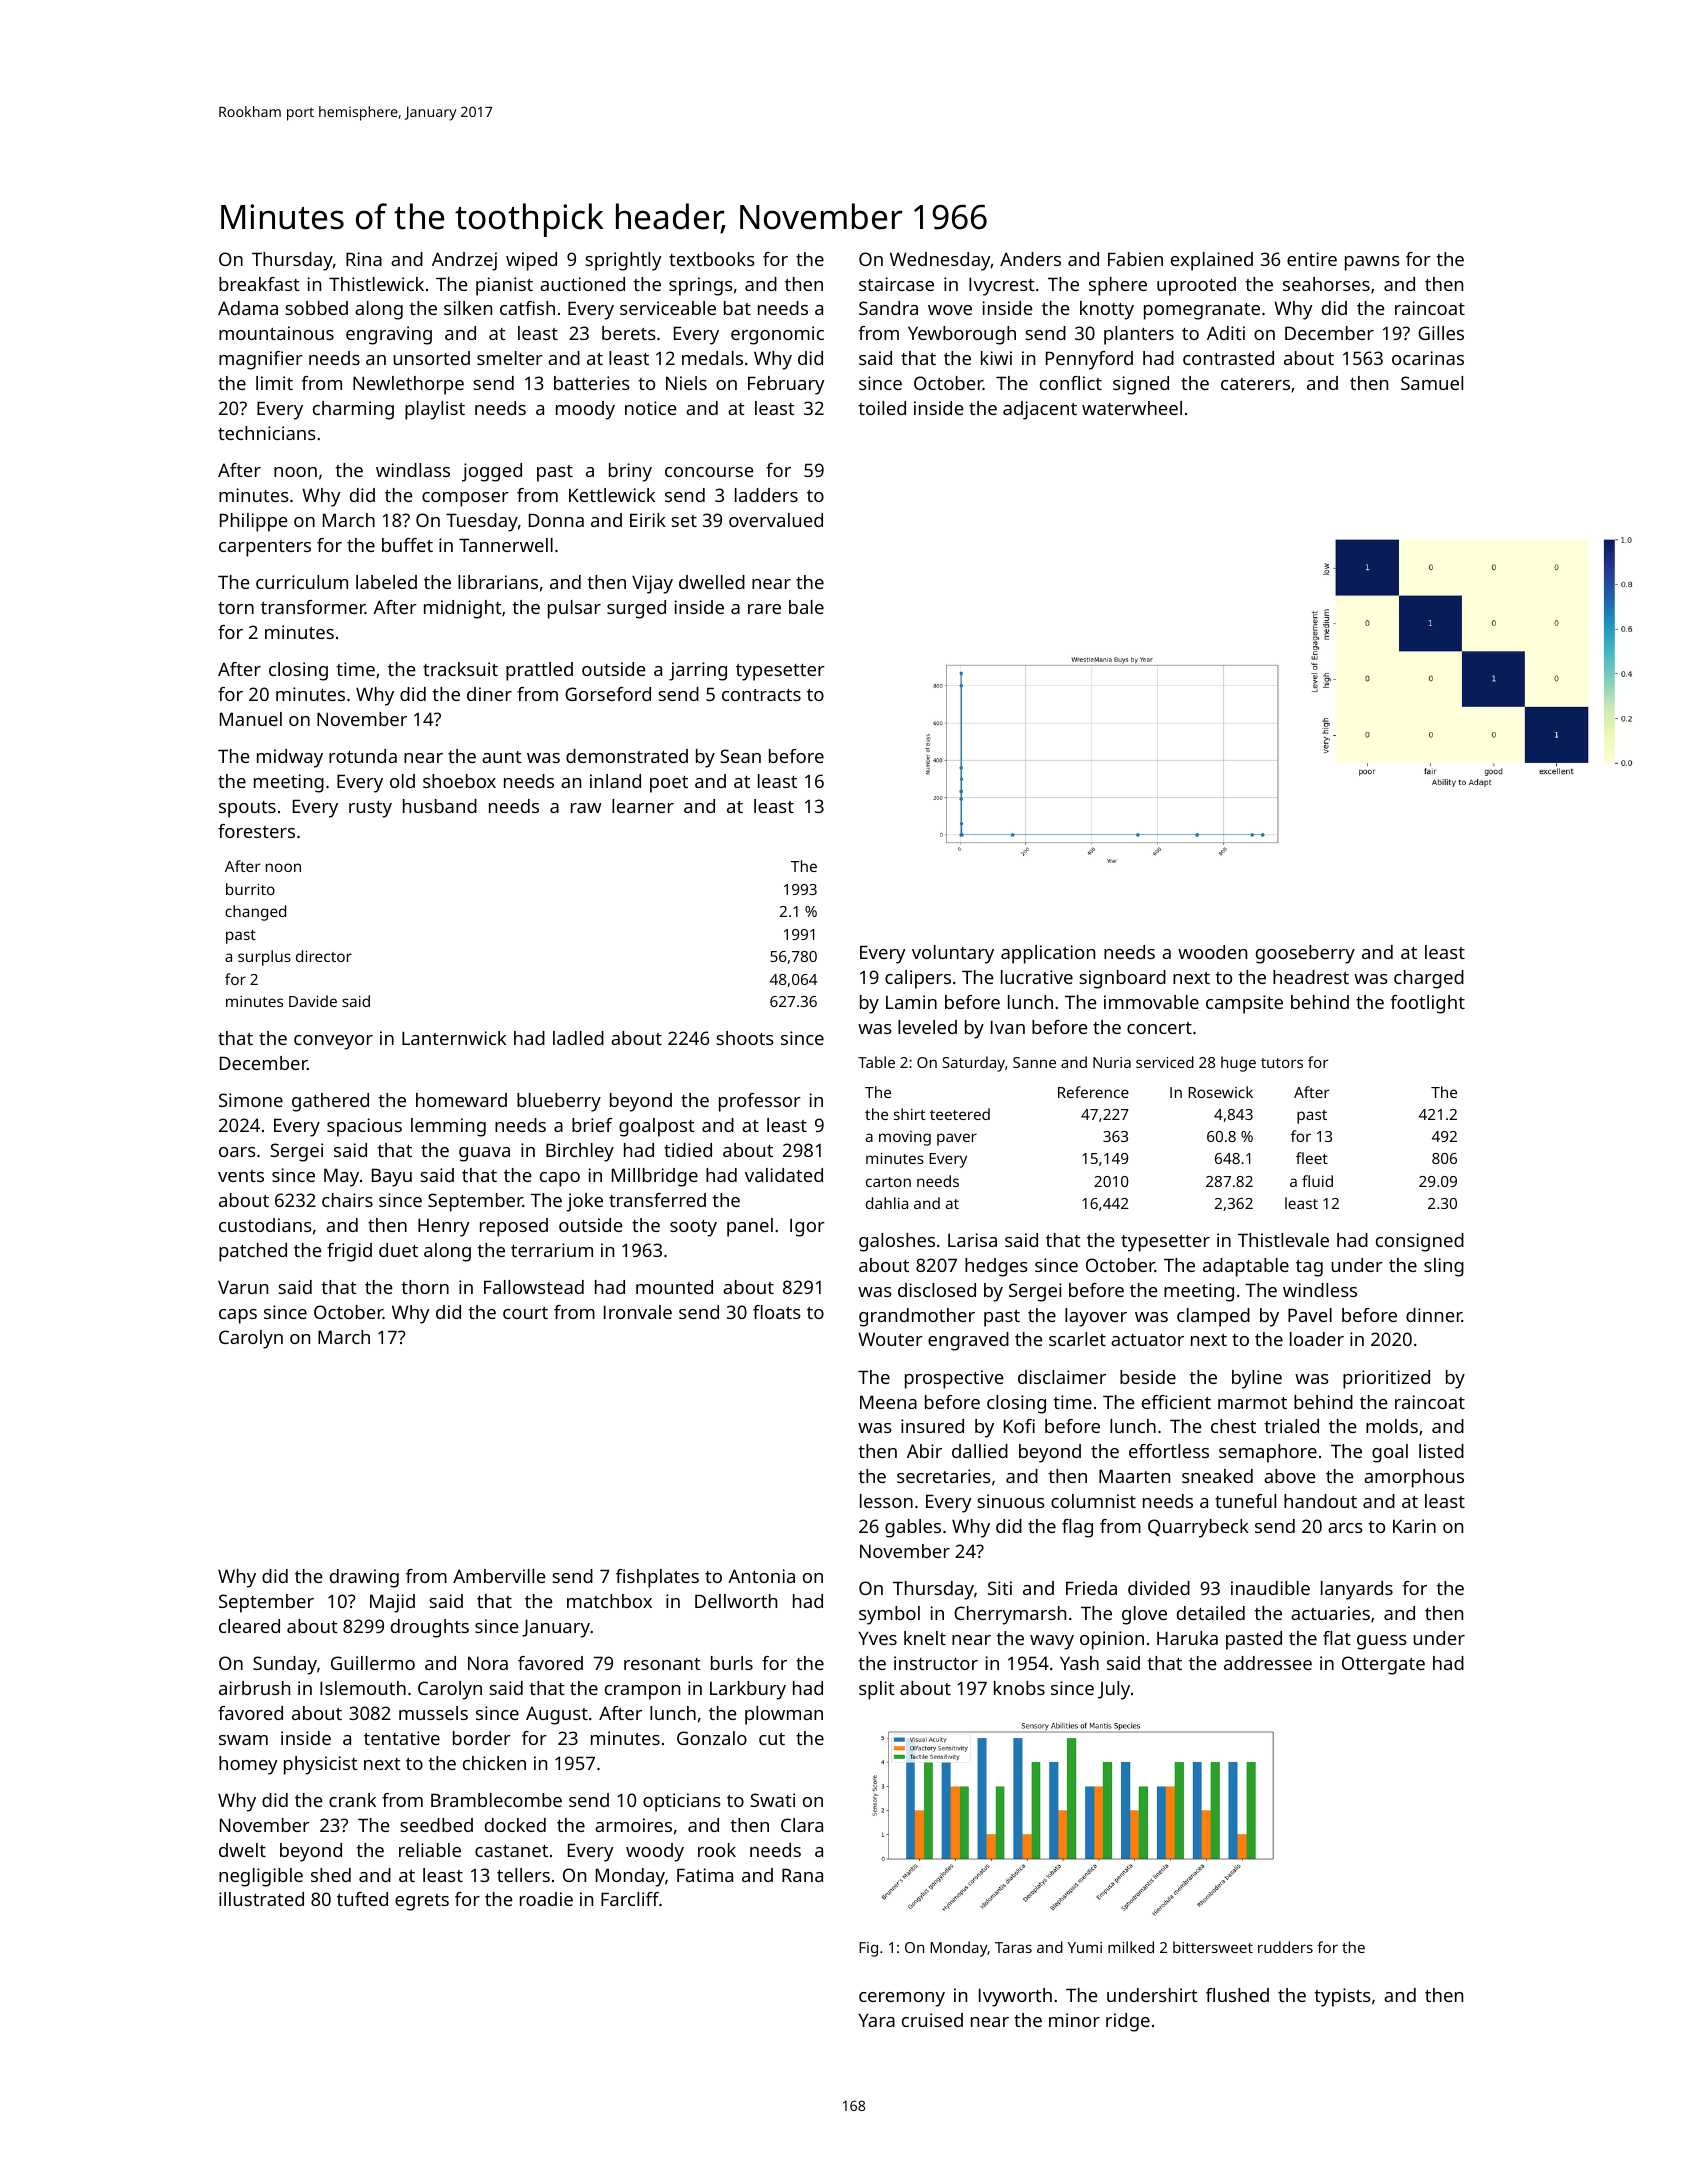  What do you see at coordinates (1414, 1478) in the screenshot?
I see `amorphous` at bounding box center [1414, 1478].
